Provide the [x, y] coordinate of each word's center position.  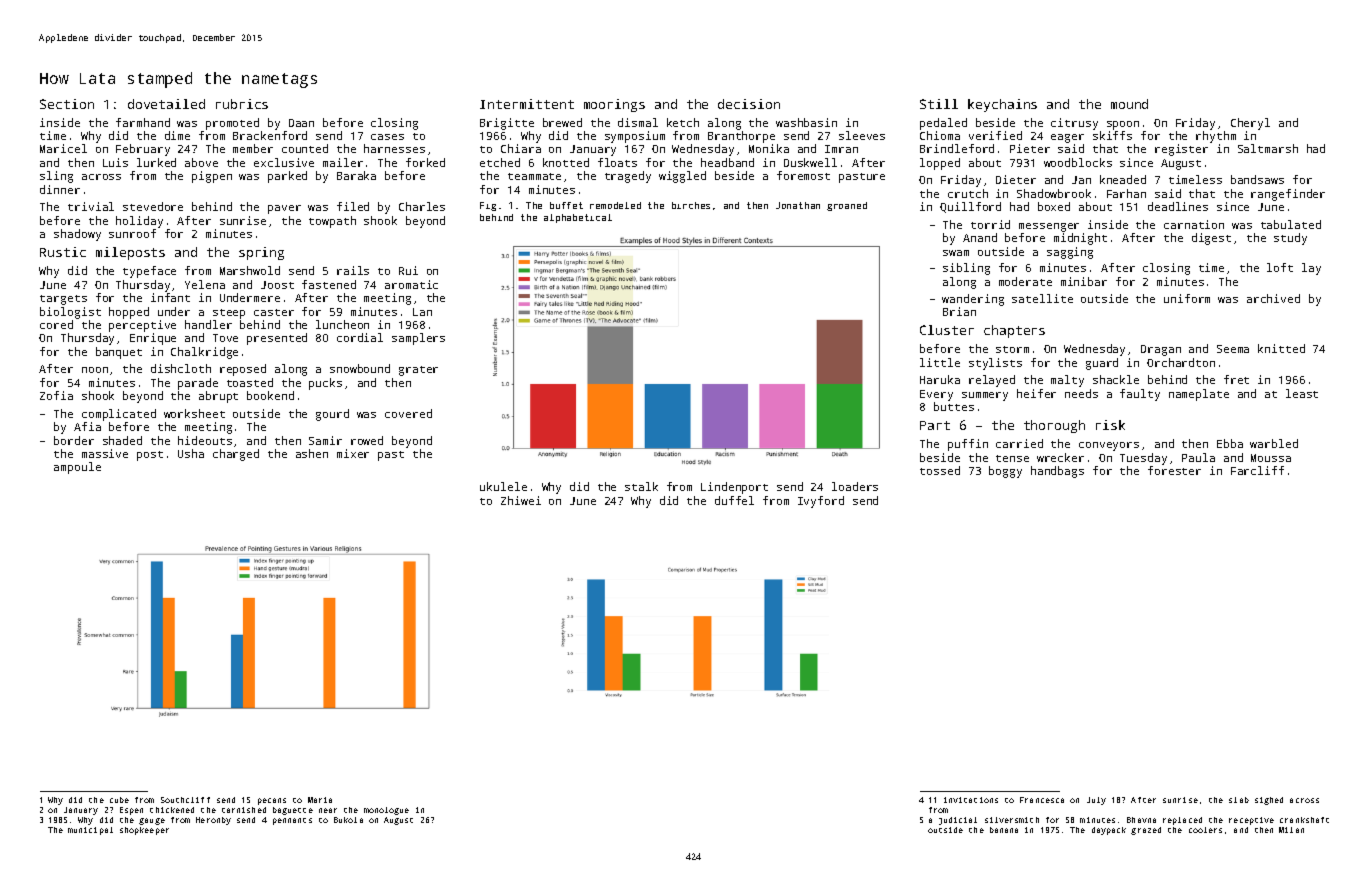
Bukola [348, 820]
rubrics [242, 104]
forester [1174, 470]
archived [1273, 298]
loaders [855, 486]
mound [1129, 104]
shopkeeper [144, 831]
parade [198, 384]
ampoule [77, 468]
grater [418, 371]
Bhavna [1141, 820]
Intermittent [527, 104]
